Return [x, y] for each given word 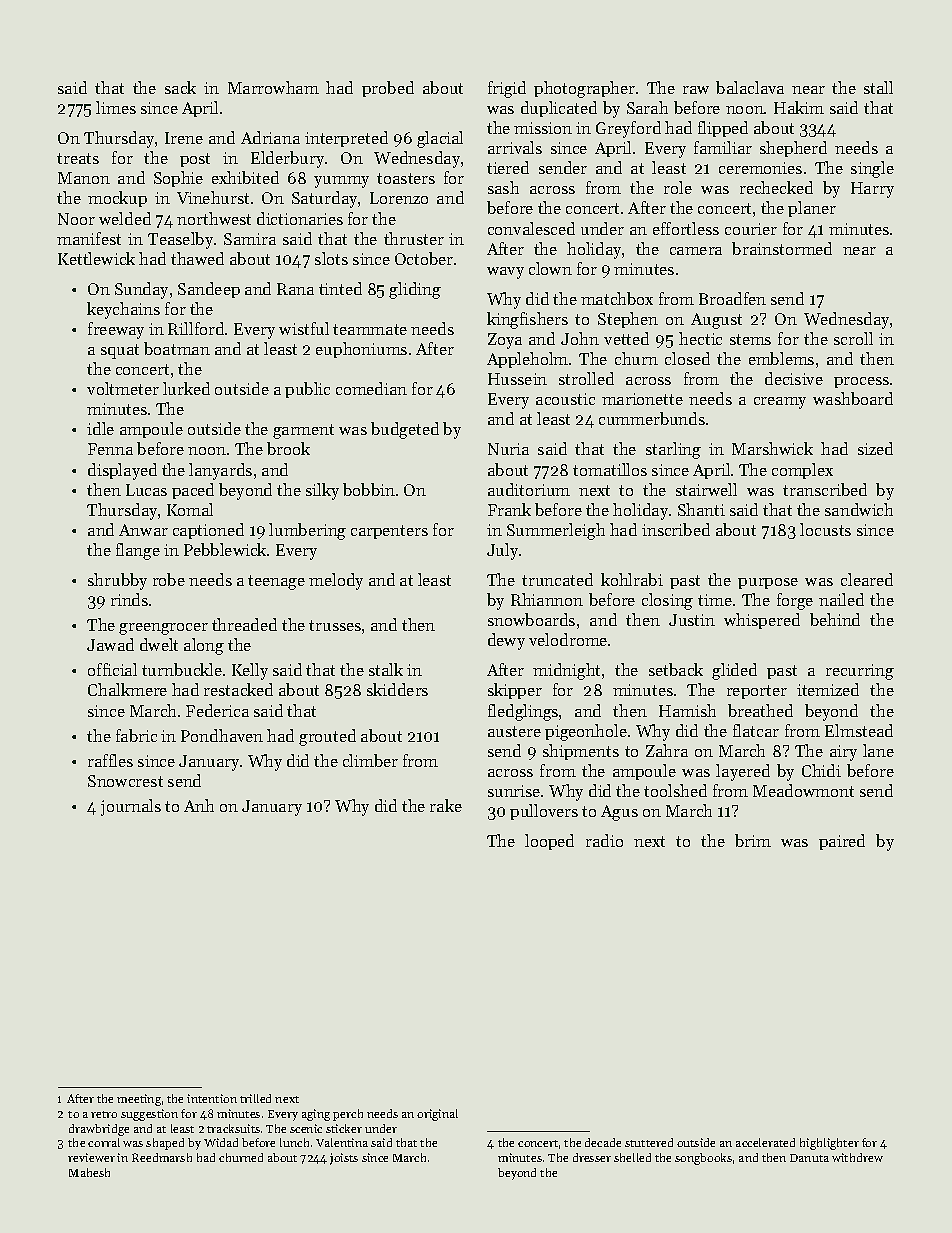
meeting [139, 1100]
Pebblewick [225, 549]
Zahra [667, 750]
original [437, 1115]
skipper [515, 691]
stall [878, 87]
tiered [508, 167]
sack [180, 87]
